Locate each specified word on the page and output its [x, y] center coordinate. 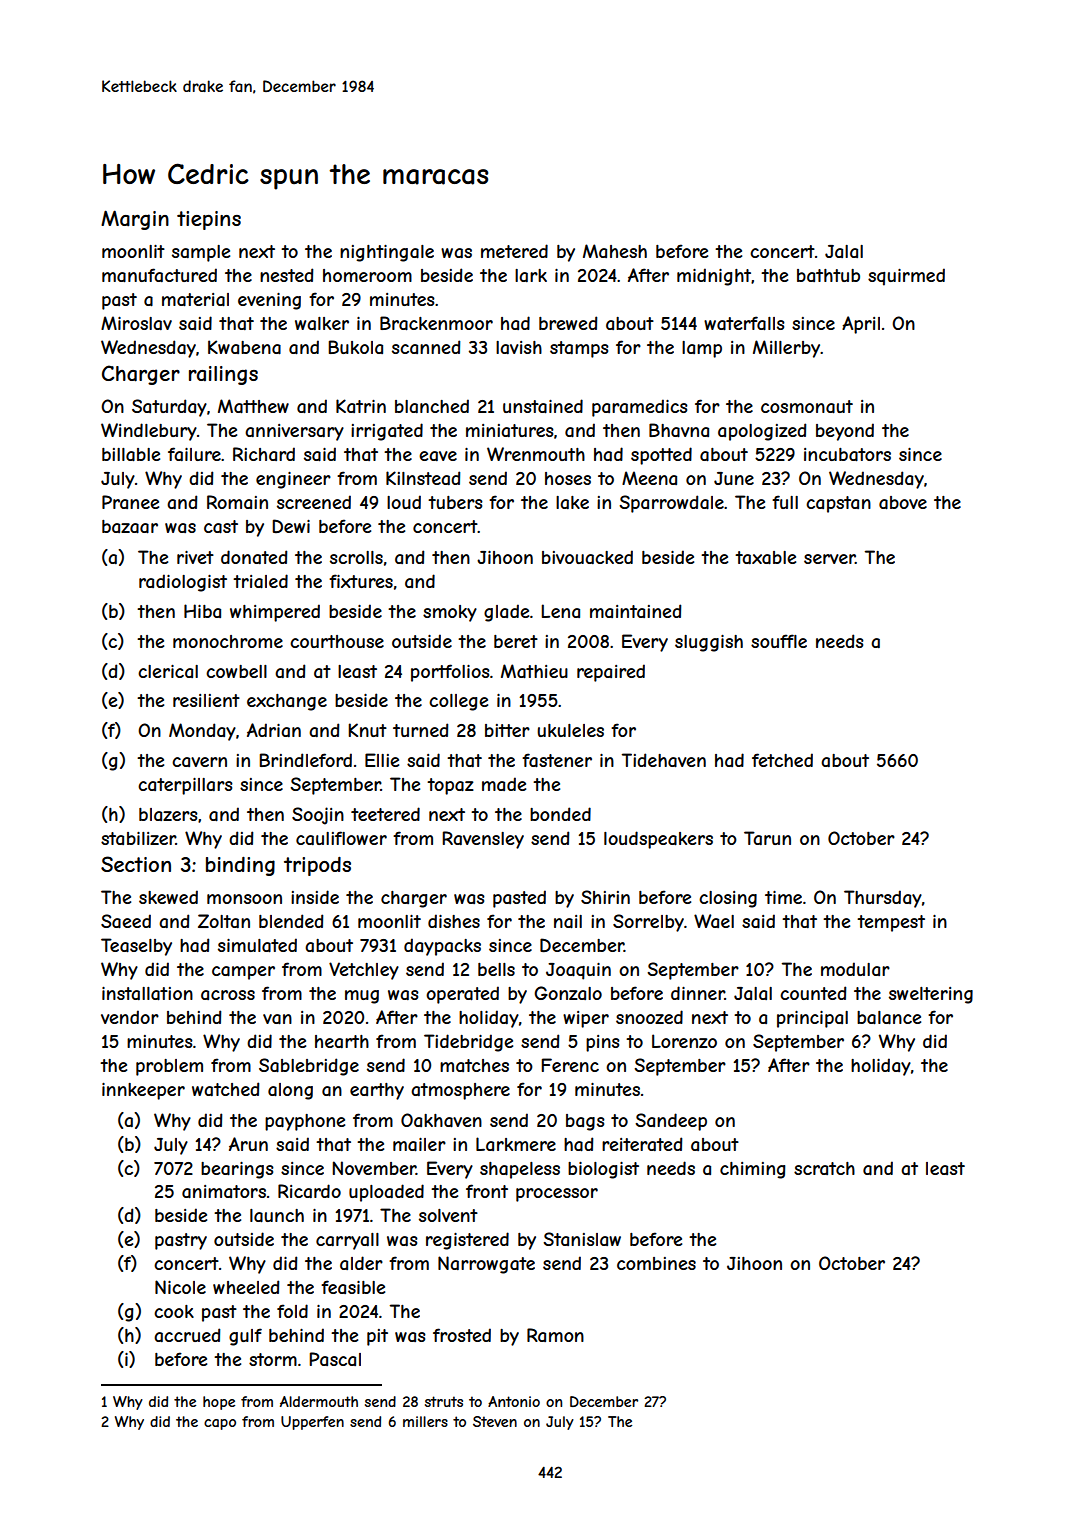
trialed [260, 581]
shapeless [520, 1170]
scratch [824, 1168]
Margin [135, 220]
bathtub [828, 275]
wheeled [246, 1287]
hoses [568, 478]
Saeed [126, 921]
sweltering [931, 995]
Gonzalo [568, 993]
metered [514, 251]
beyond [845, 432]
